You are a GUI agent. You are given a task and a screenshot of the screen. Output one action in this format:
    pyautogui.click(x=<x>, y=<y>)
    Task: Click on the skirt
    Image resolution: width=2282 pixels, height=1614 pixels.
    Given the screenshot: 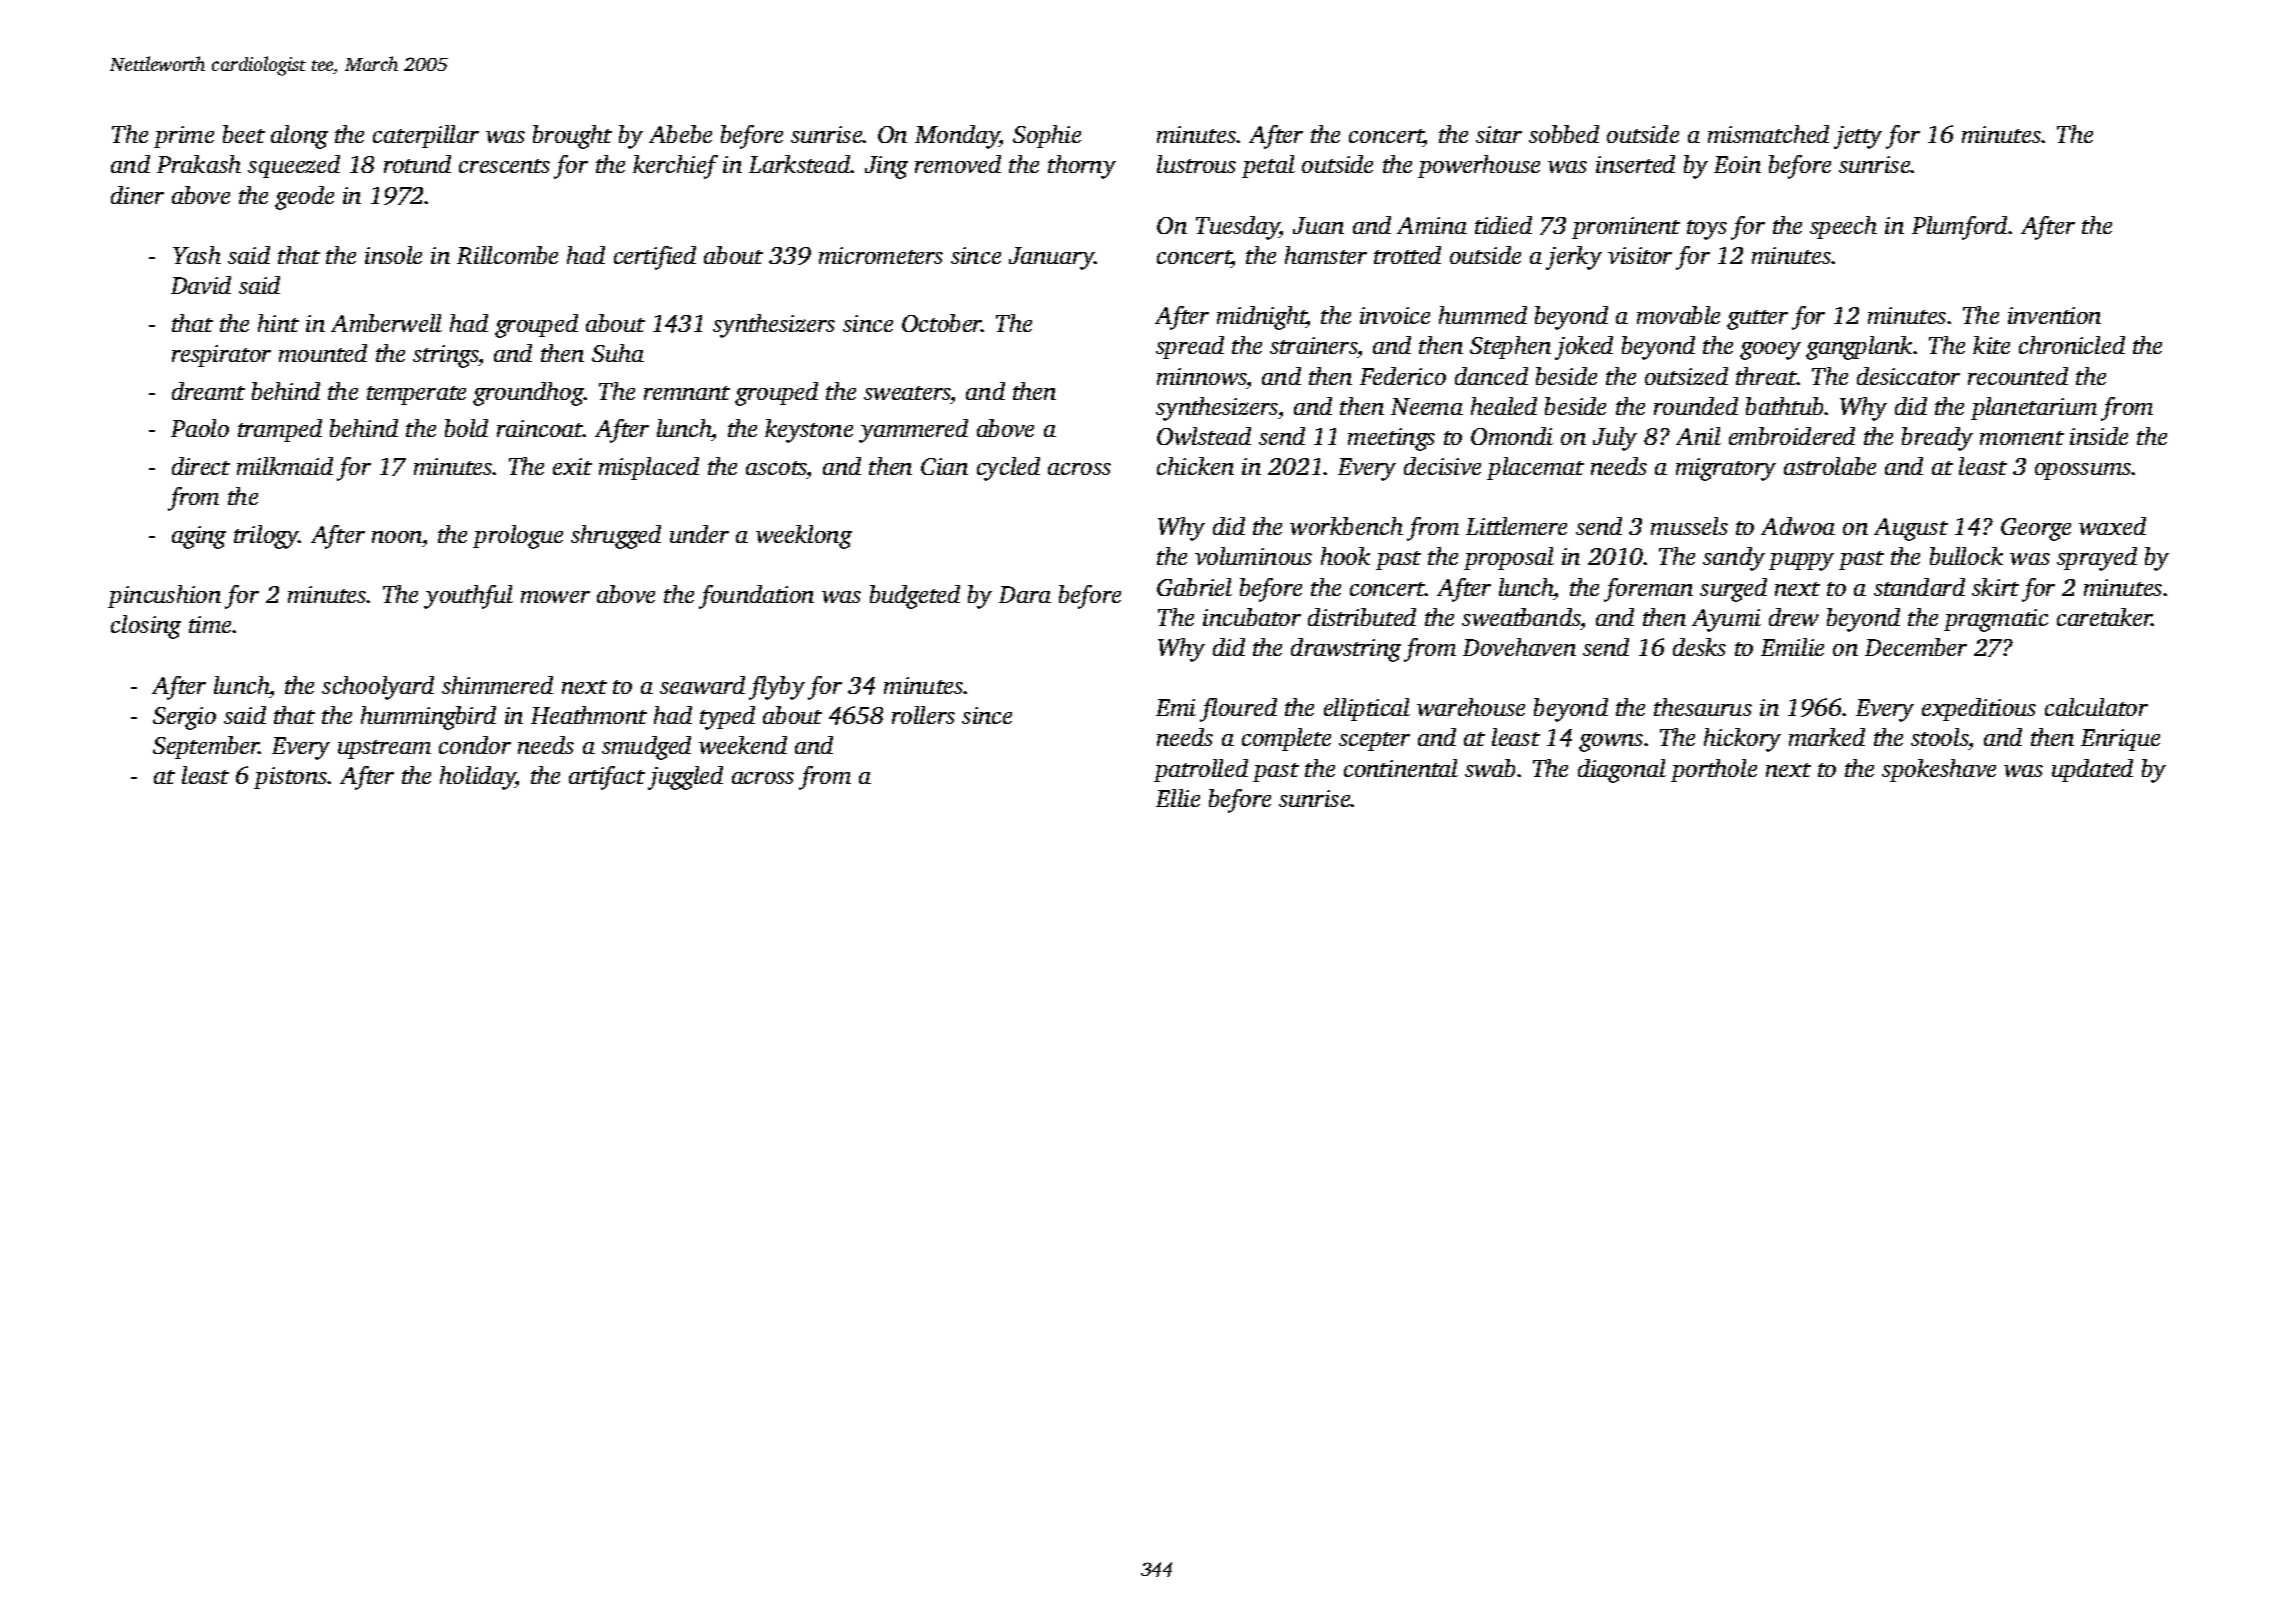 What is the action you would take?
    pyautogui.click(x=1995, y=587)
